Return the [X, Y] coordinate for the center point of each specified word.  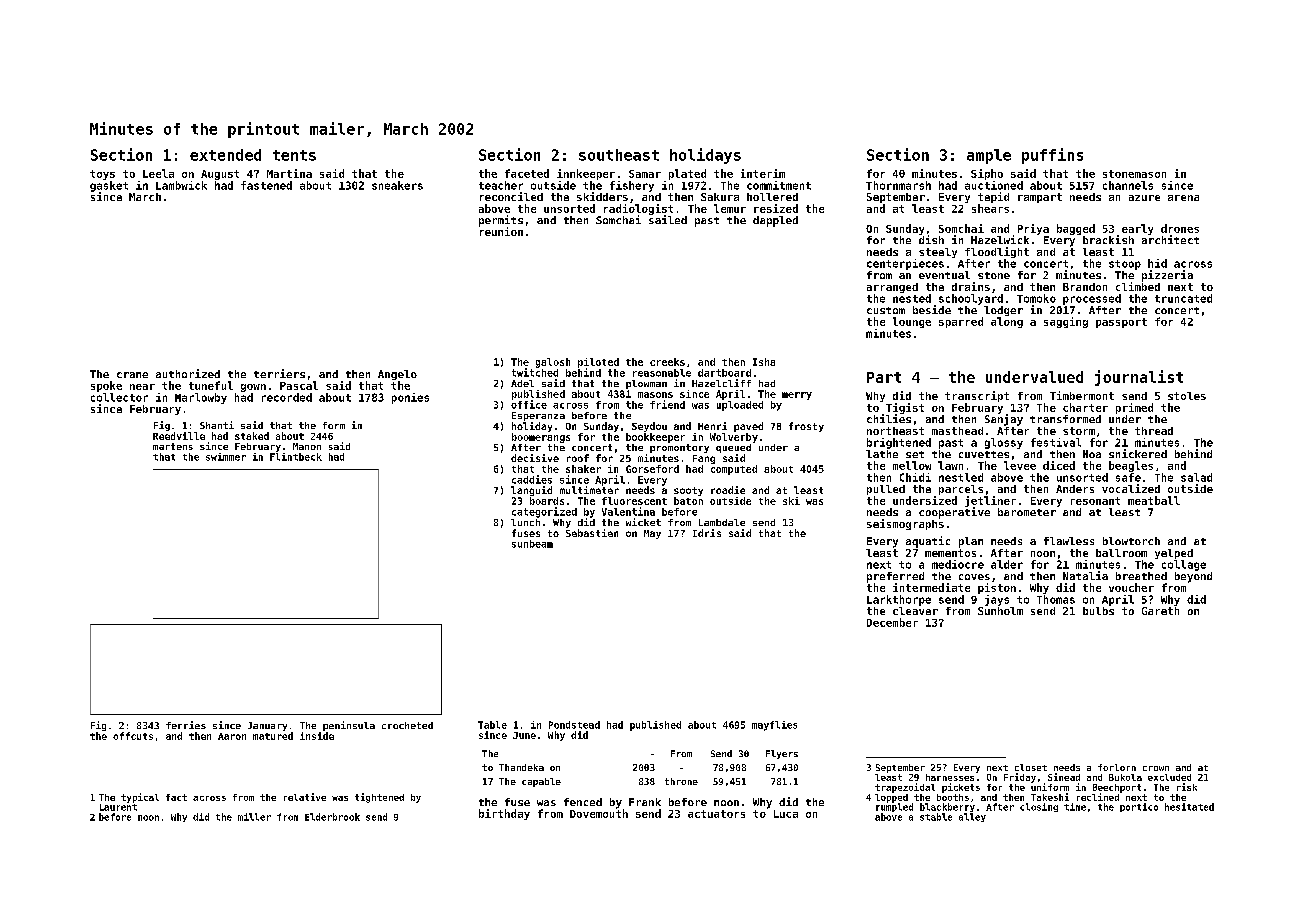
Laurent [118, 807]
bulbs [1098, 611]
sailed [668, 219]
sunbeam [532, 544]
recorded [287, 397]
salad [1196, 477]
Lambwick [181, 185]
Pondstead [574, 725]
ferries [186, 725]
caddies [532, 479]
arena [1183, 198]
